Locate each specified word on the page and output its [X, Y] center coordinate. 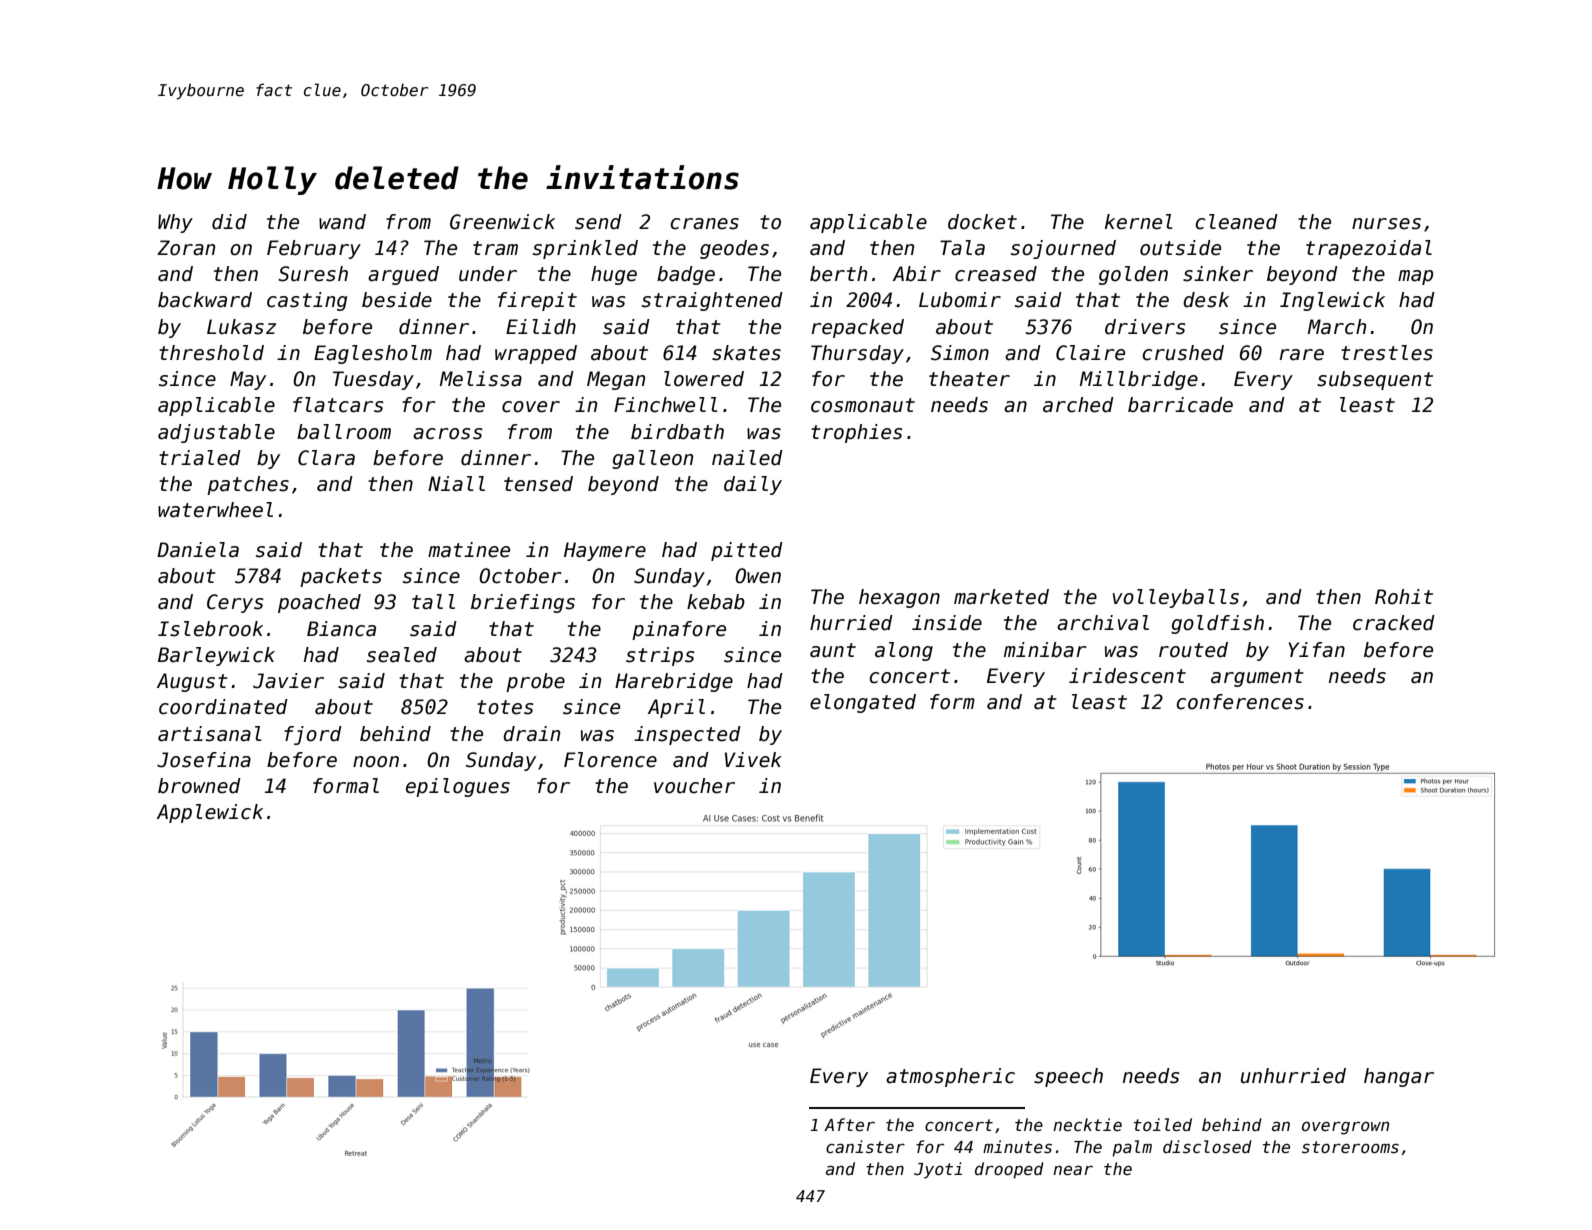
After [849, 1124]
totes [505, 707]
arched [1078, 405]
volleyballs [1176, 598]
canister [865, 1146]
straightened [712, 301]
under [488, 274]
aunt [833, 650]
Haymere [605, 551]
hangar [1399, 1077]
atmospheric [950, 1077]
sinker [1218, 274]
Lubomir [960, 300]
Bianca [341, 629]
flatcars [338, 405]
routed [1193, 650]
